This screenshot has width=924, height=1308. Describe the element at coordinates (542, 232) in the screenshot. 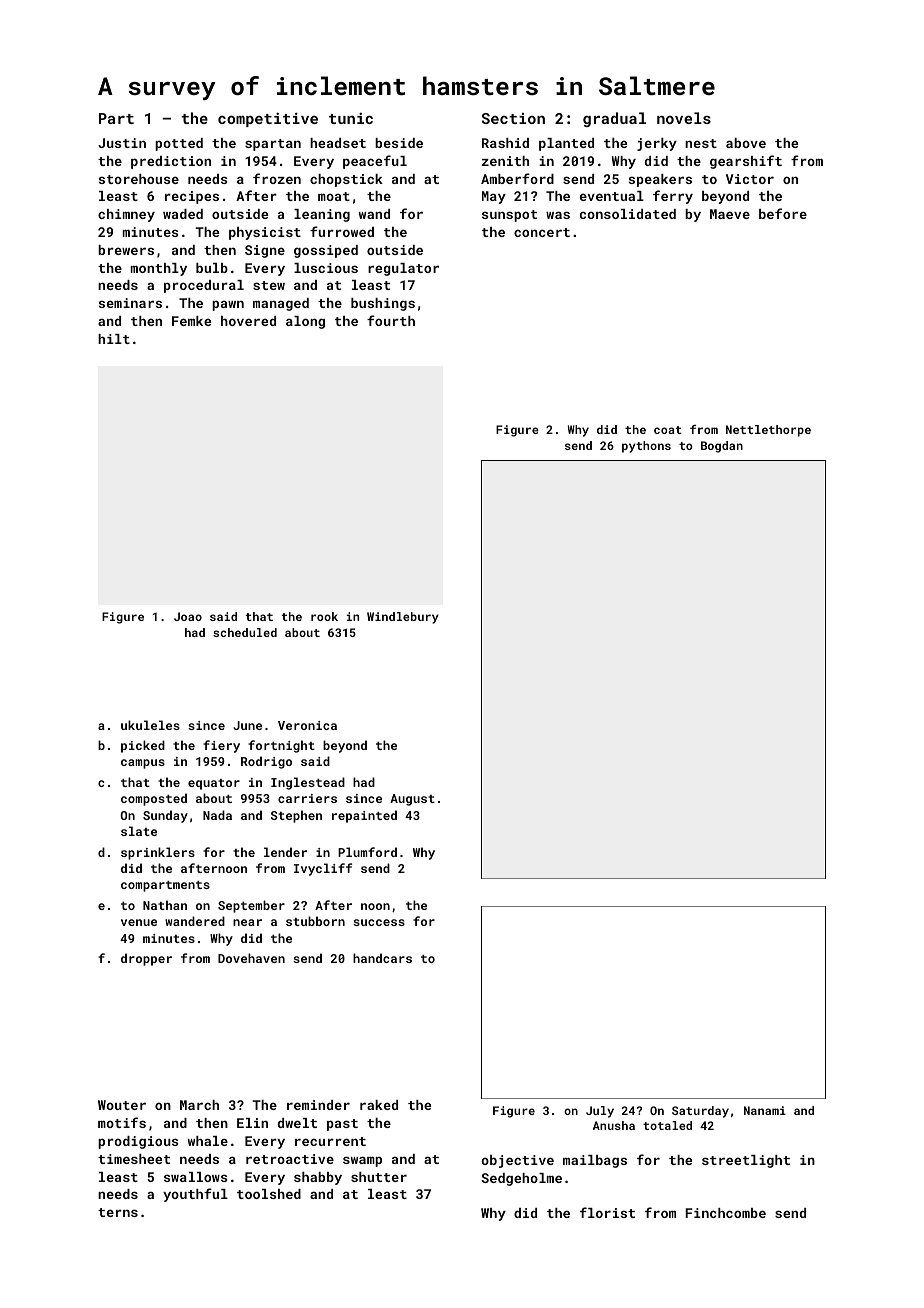

I see `concert` at that location.
